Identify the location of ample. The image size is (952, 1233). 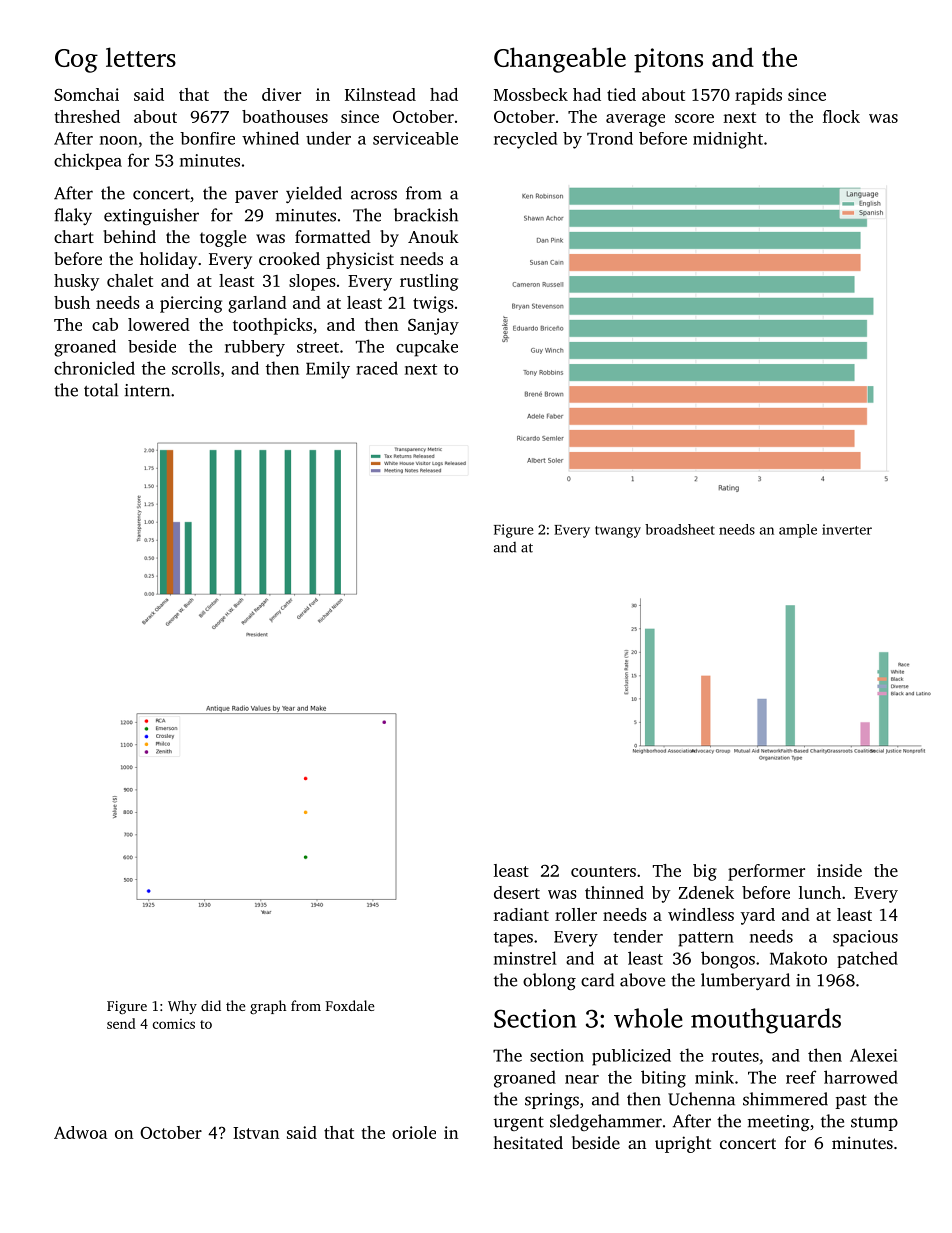
(798, 531).
